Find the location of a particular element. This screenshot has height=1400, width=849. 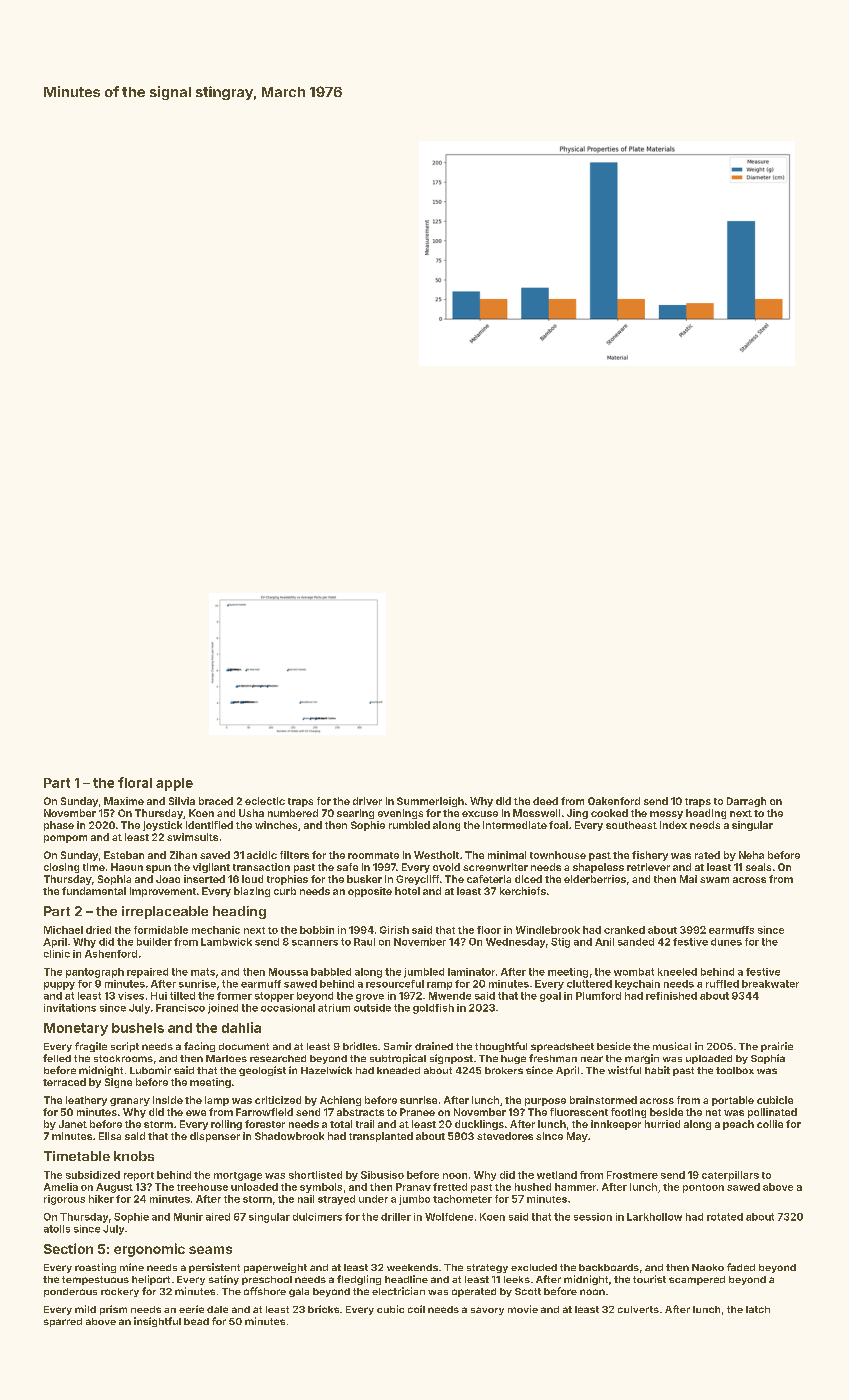

fledgling is located at coordinates (359, 1280).
